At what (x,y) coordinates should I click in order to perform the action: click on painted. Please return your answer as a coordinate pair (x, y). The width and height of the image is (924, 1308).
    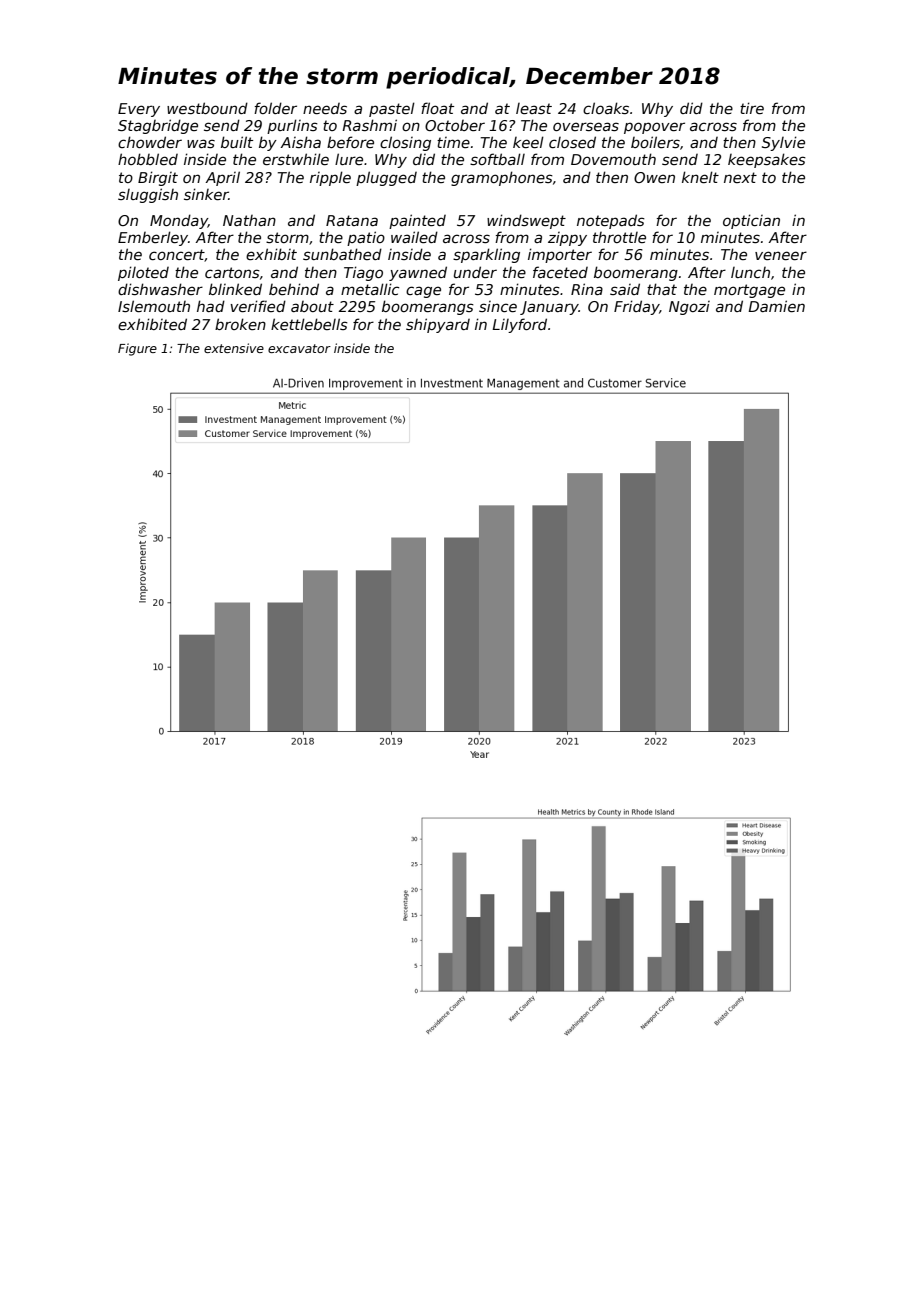
    Looking at the image, I should click on (417, 221).
